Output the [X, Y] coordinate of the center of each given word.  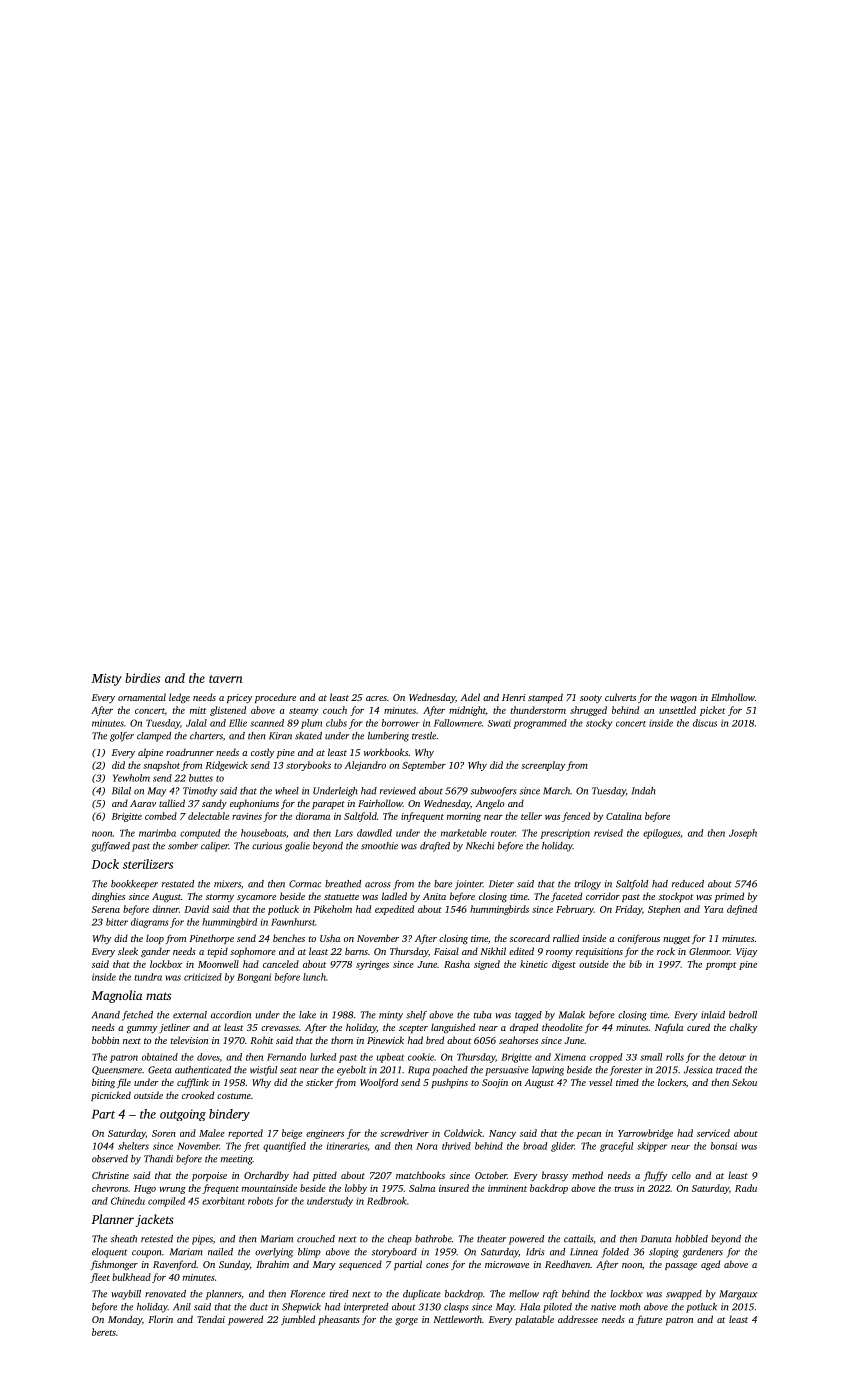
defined [742, 910]
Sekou [744, 1082]
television [189, 1040]
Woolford [379, 1083]
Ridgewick [226, 766]
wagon [683, 699]
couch [335, 710]
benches [289, 938]
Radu [746, 1188]
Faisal [446, 951]
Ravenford [174, 1265]
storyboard [394, 1253]
